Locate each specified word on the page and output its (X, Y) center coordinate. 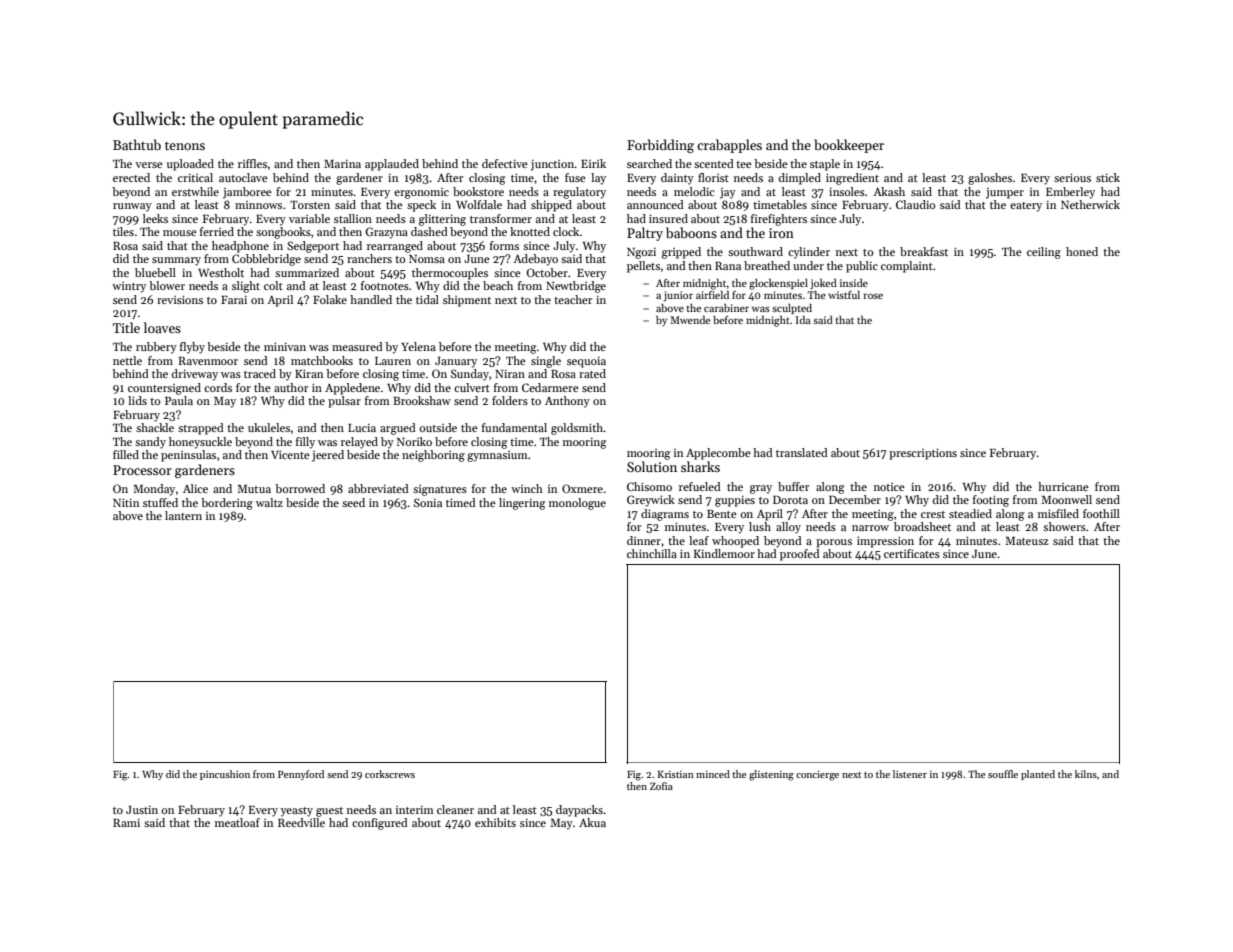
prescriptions (923, 454)
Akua (592, 822)
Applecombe (718, 454)
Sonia (428, 502)
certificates (912, 553)
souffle (1003, 774)
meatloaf (237, 822)
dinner (644, 540)
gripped (681, 253)
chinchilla (652, 553)
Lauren (393, 361)
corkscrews (390, 774)
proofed (800, 555)
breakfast (924, 251)
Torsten (310, 205)
